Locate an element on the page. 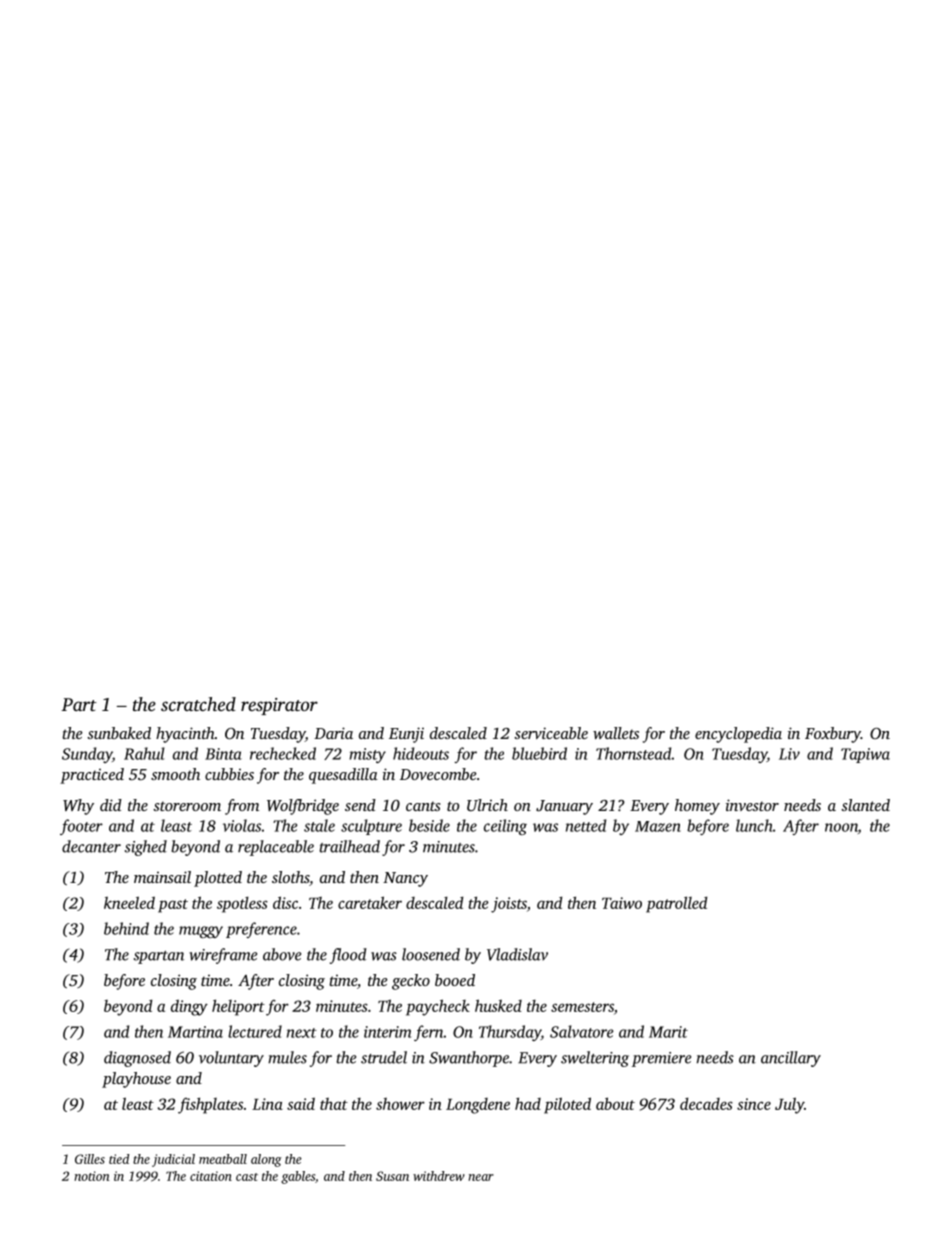 Image resolution: width=952 pixels, height=1233 pixels. Foxbury is located at coordinates (833, 735).
